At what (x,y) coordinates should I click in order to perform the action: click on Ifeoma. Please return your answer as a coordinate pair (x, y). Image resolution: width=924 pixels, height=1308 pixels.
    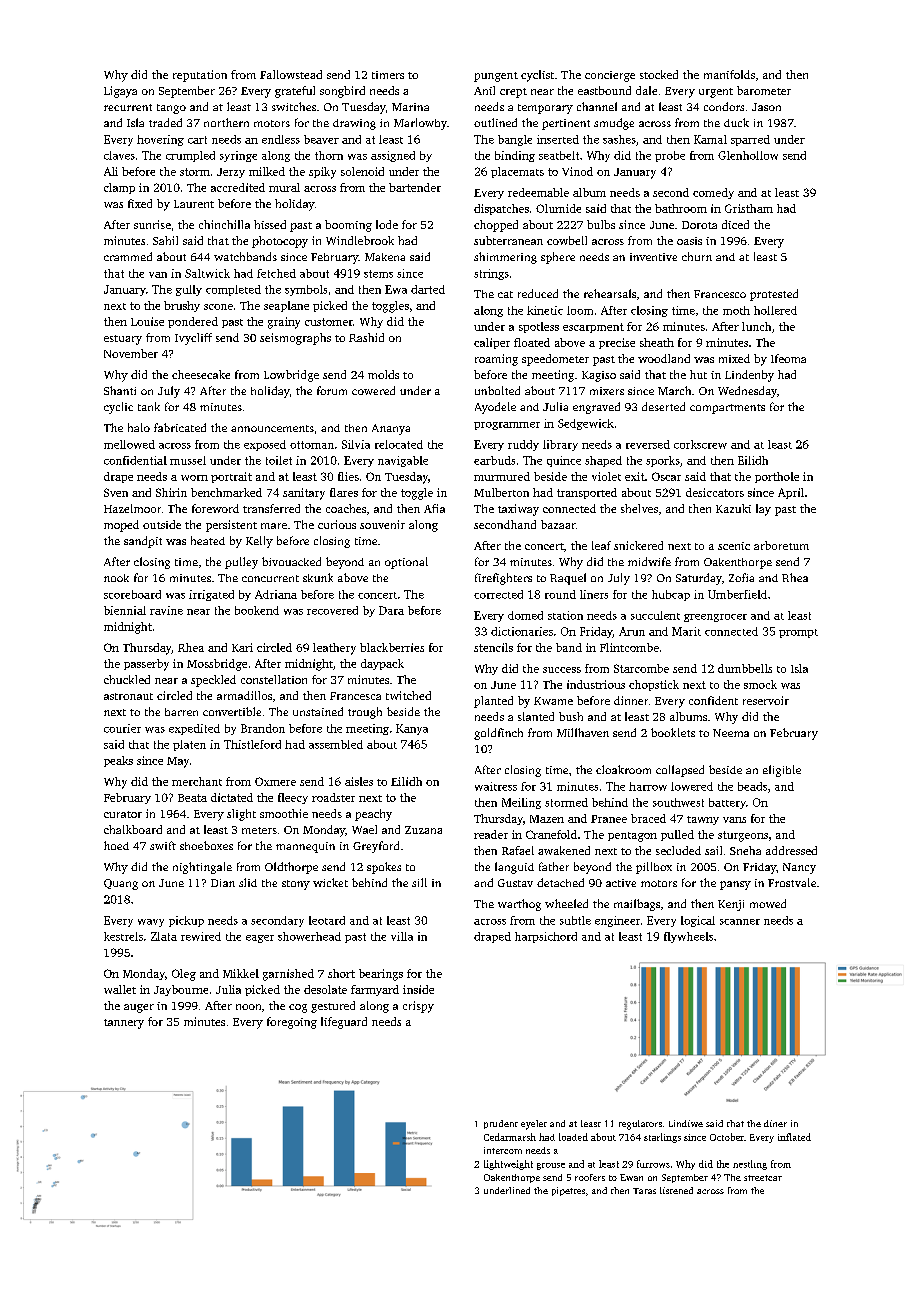
    Looking at the image, I should click on (788, 358).
